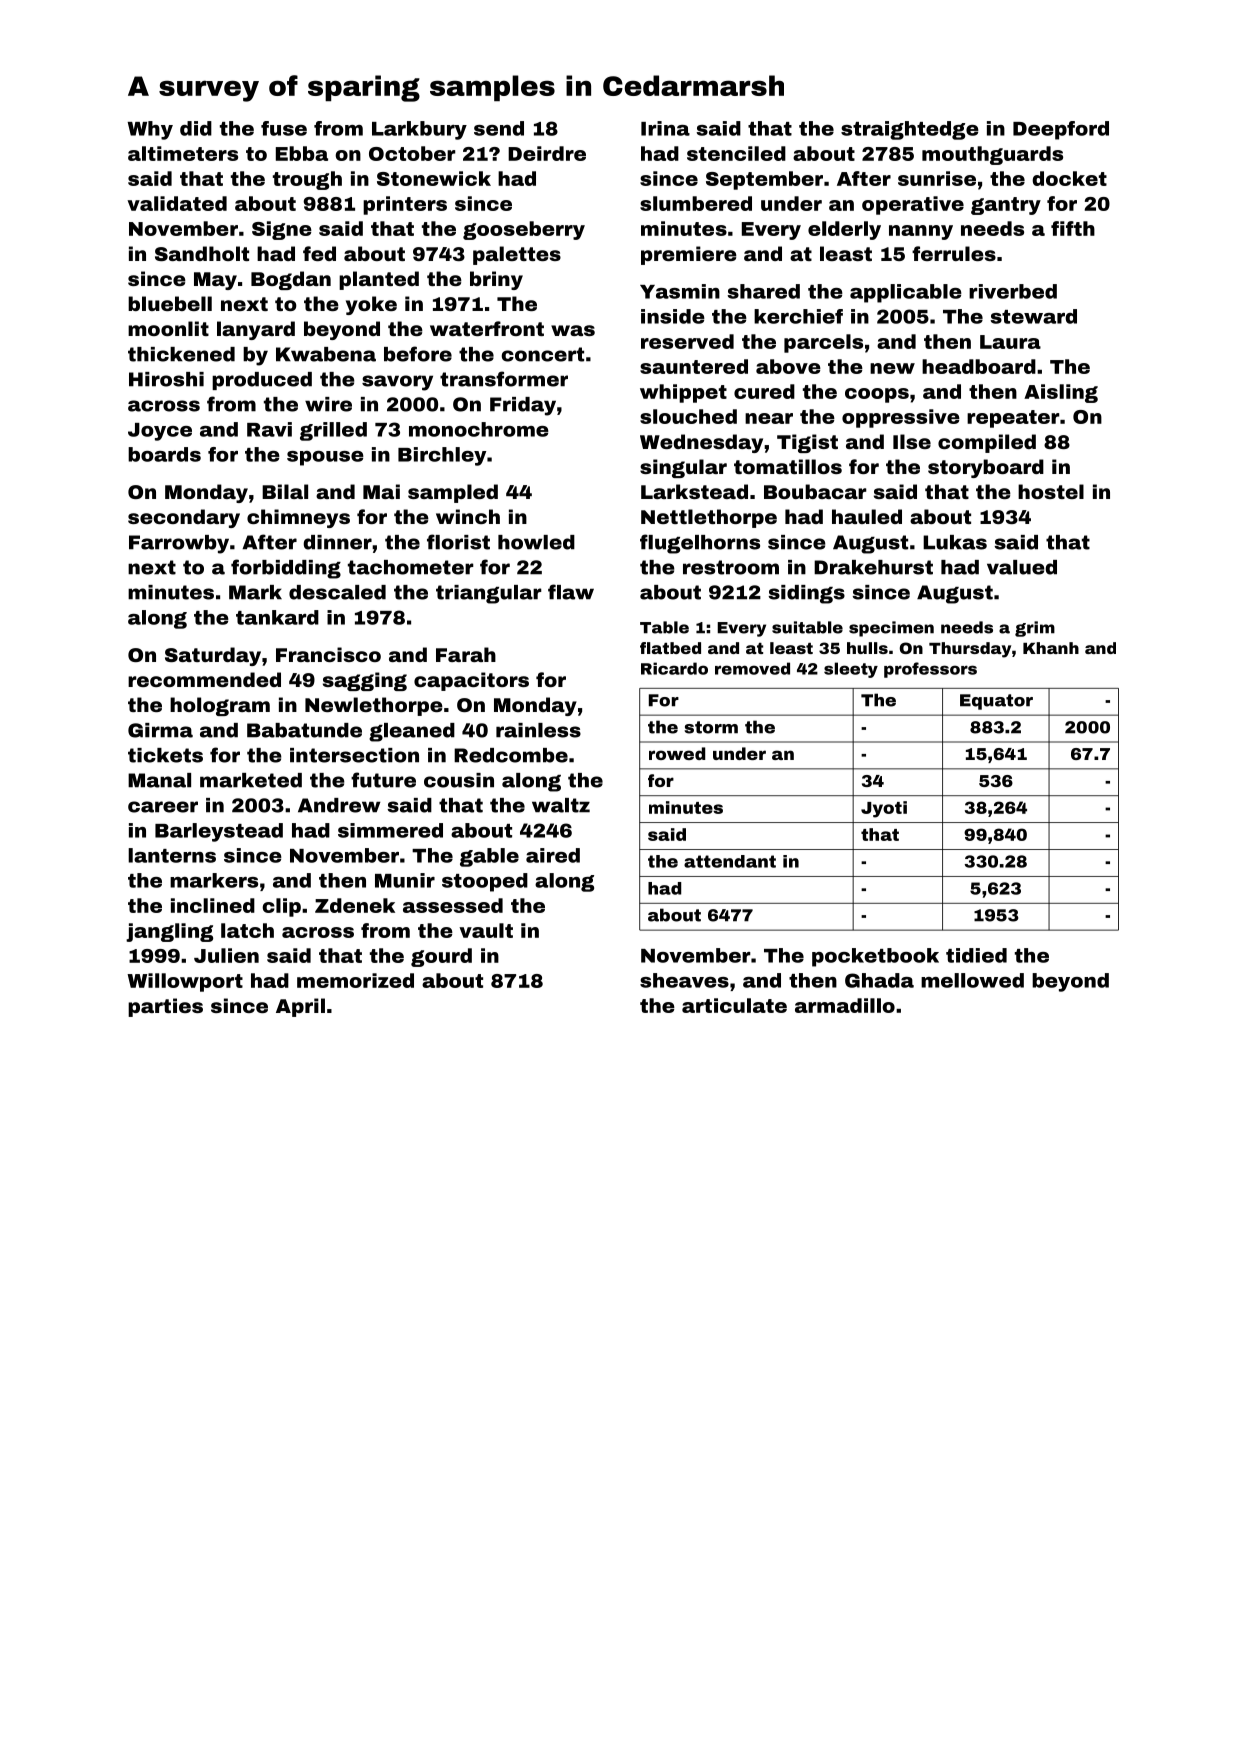 The width and height of the document is (1246, 1763). Describe the element at coordinates (1022, 567) in the document. I see `valued` at that location.
